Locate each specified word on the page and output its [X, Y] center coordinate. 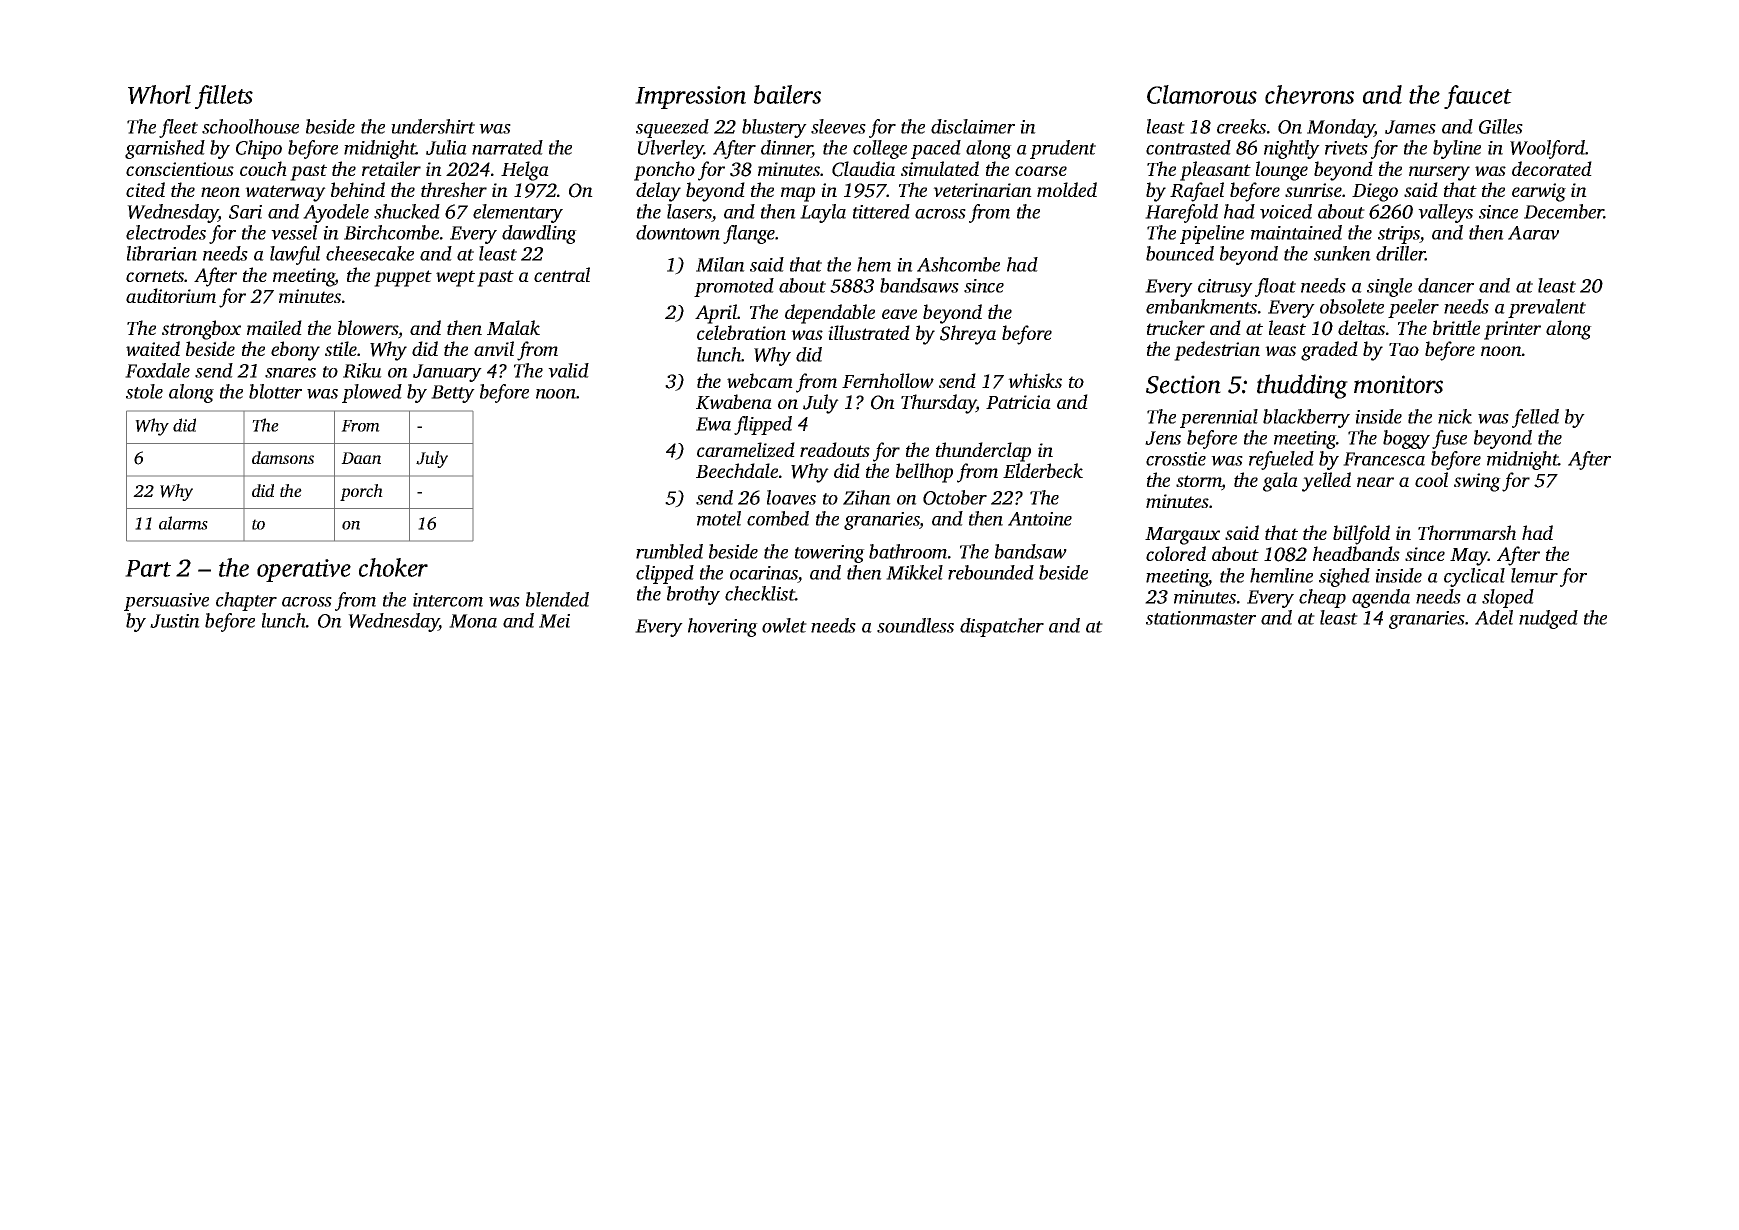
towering [830, 554]
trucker [1176, 327]
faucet [1478, 97]
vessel [294, 232]
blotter [275, 391]
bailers [787, 94]
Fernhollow [888, 380]
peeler [1413, 308]
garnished [165, 149]
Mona [473, 621]
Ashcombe [958, 264]
